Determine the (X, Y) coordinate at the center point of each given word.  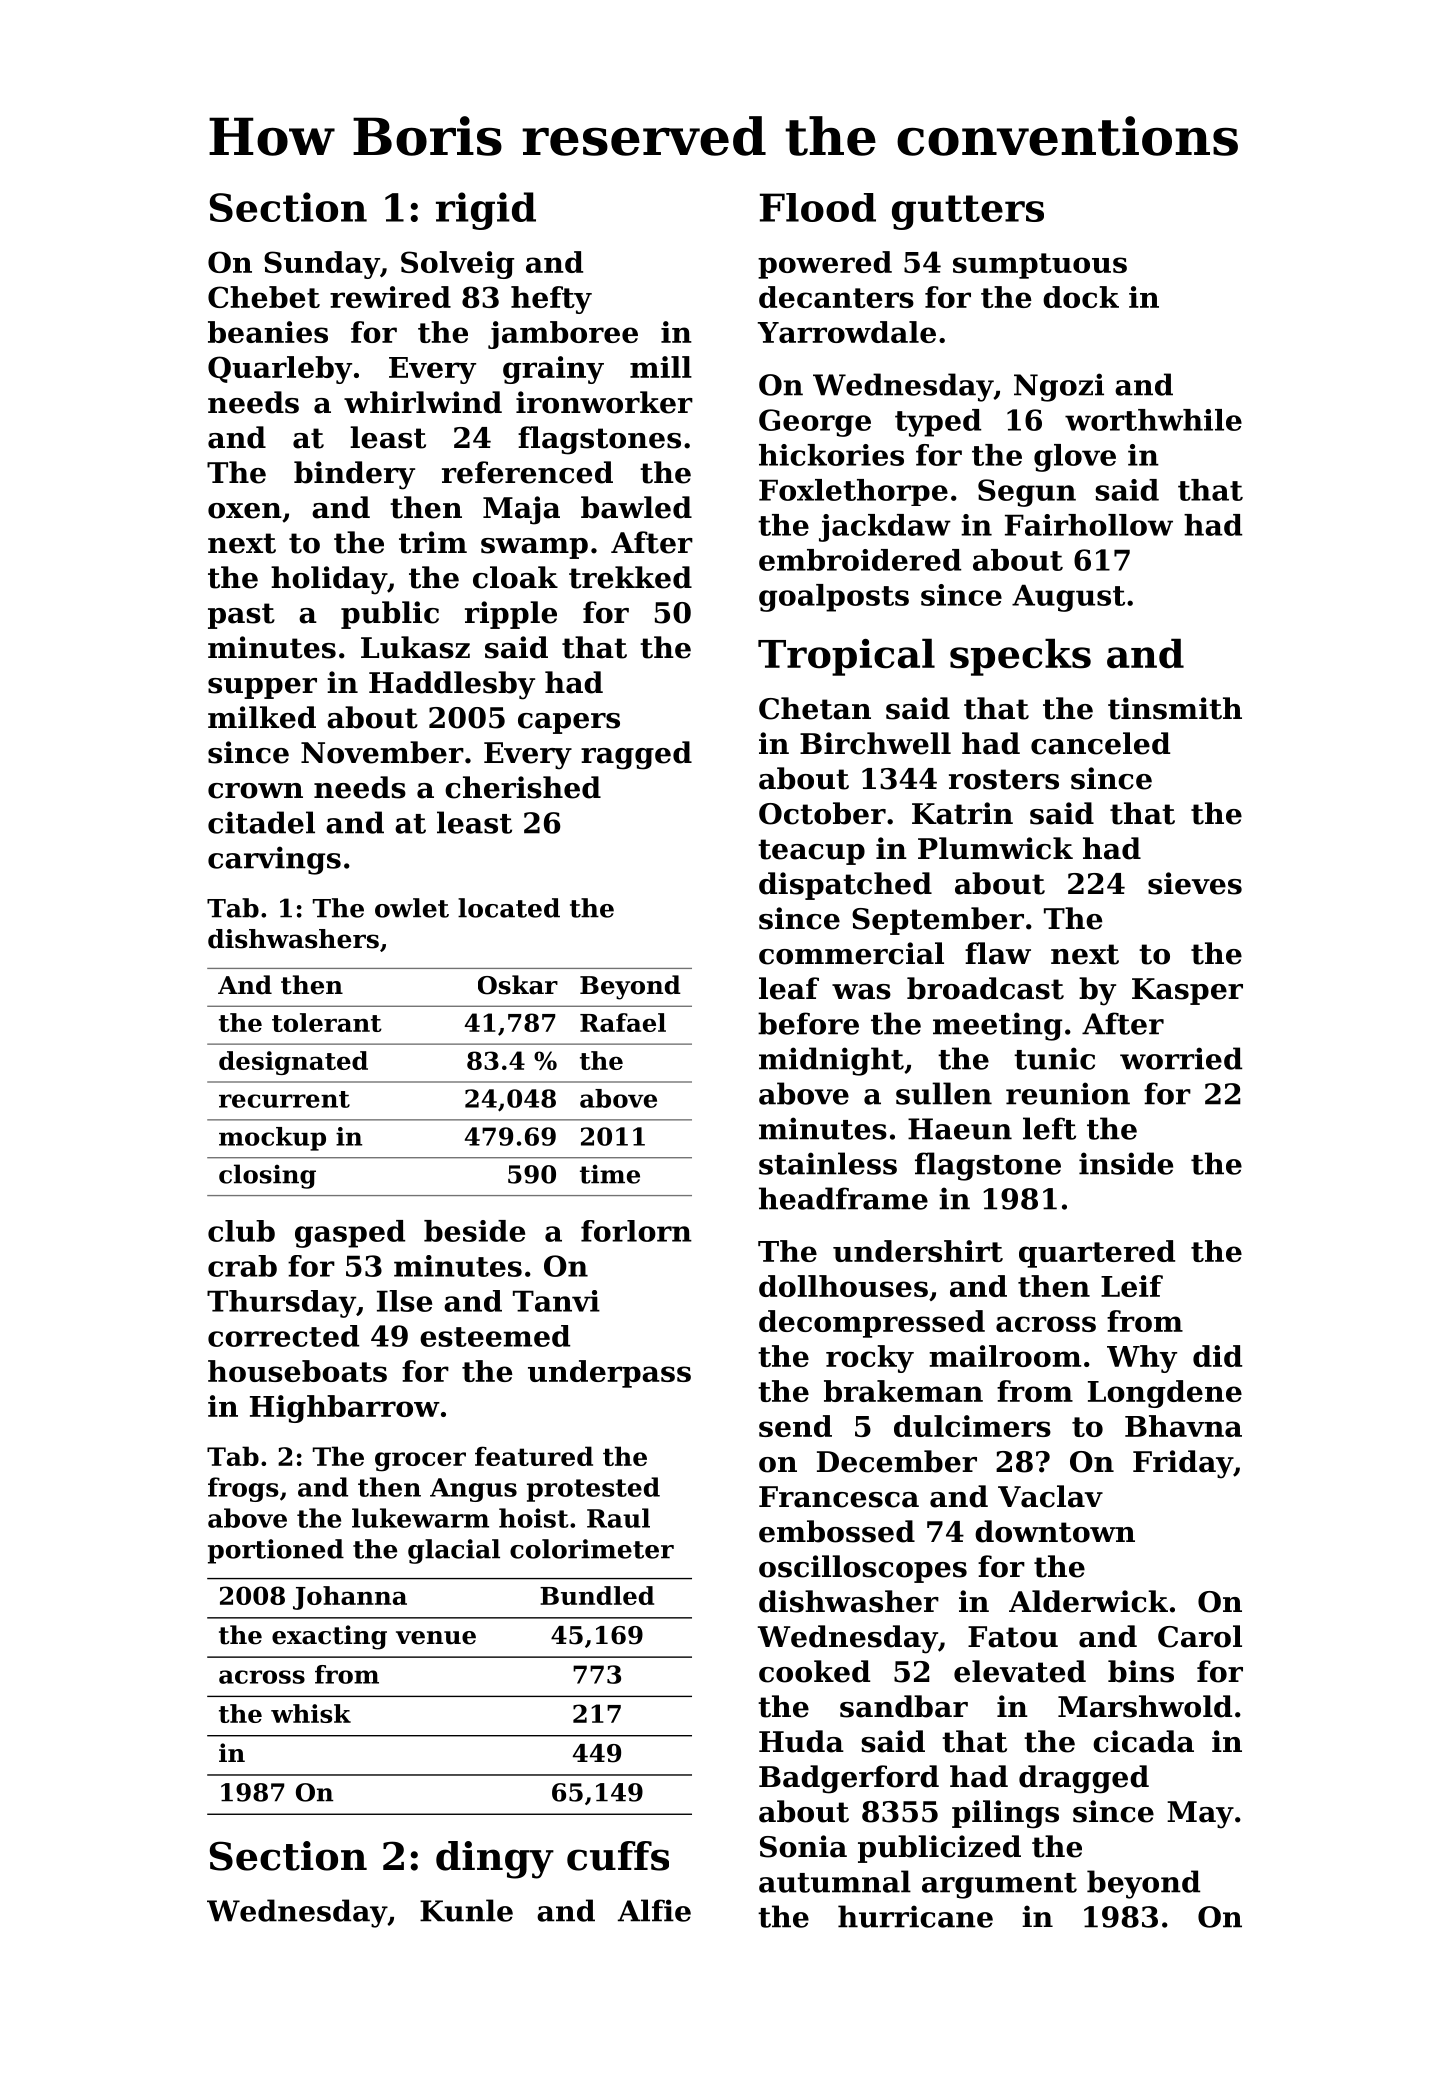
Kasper (1187, 991)
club (241, 1231)
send (795, 1426)
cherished (523, 787)
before (808, 1023)
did (1217, 1356)
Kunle (466, 1910)
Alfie (654, 1910)
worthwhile (1153, 420)
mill (661, 367)
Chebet (264, 297)
